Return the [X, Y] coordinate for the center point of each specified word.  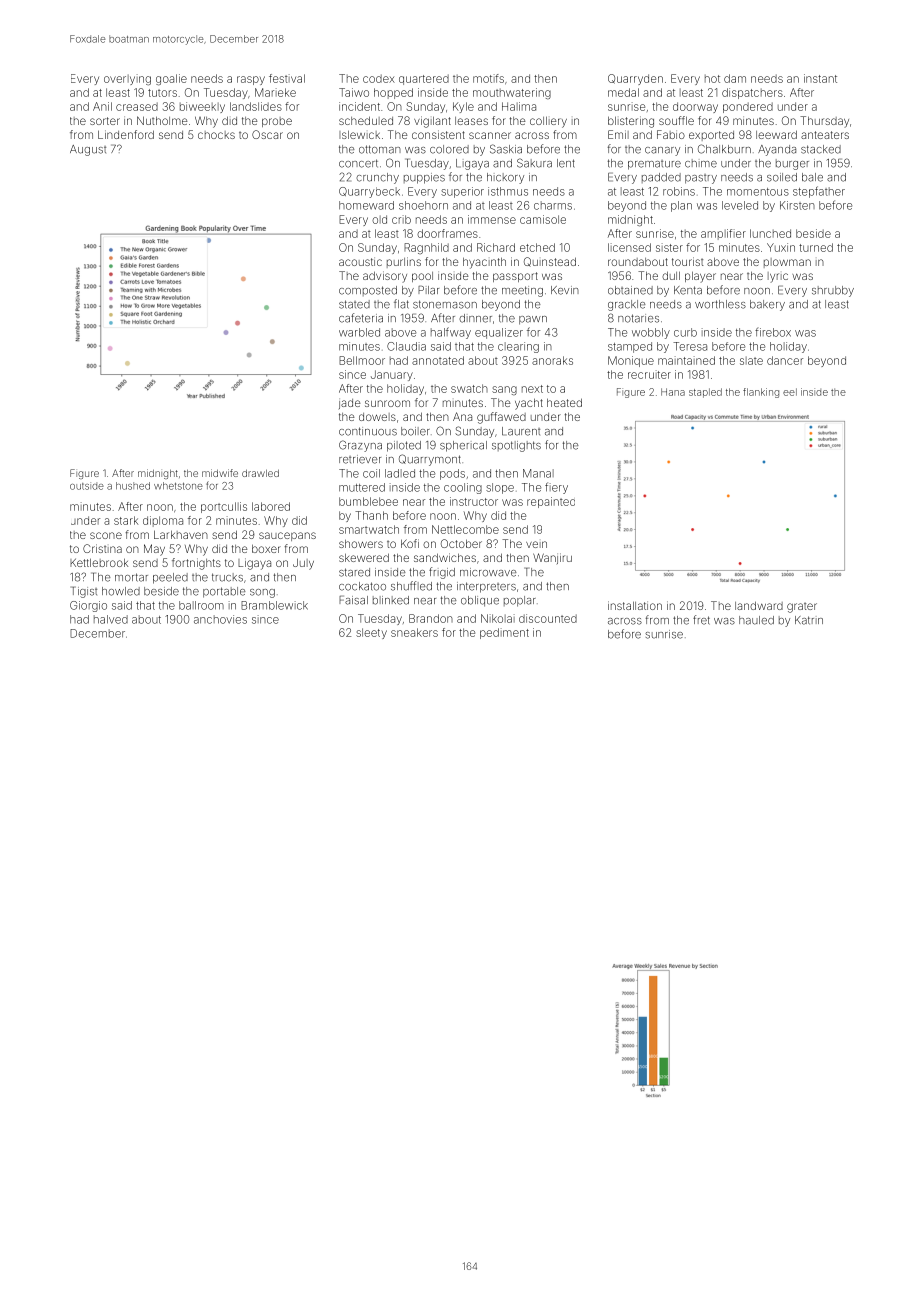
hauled [756, 620]
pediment [504, 633]
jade [350, 404]
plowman [787, 263]
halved [111, 619]
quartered [424, 79]
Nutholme [162, 120]
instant [820, 78]
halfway [451, 333]
